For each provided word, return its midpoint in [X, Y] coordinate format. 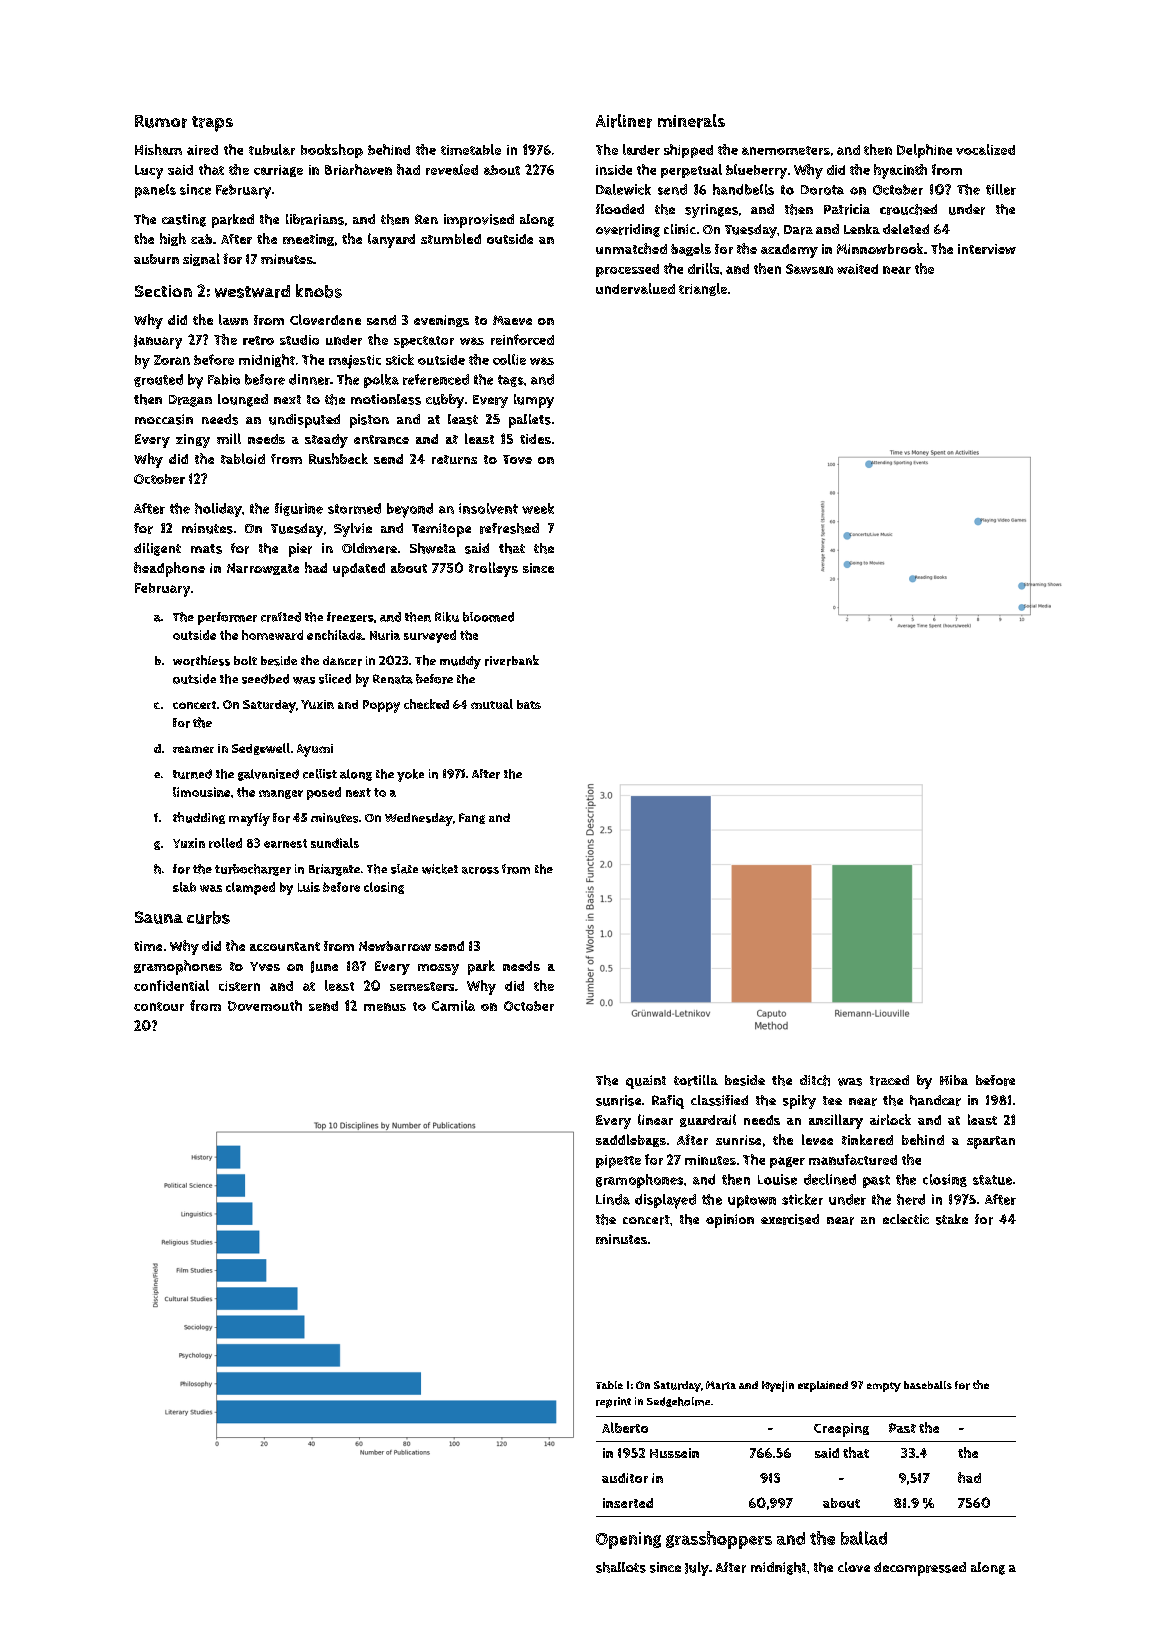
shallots [621, 1567]
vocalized [985, 149]
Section [163, 291]
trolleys [493, 569]
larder [641, 149]
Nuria [385, 635]
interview [987, 249]
